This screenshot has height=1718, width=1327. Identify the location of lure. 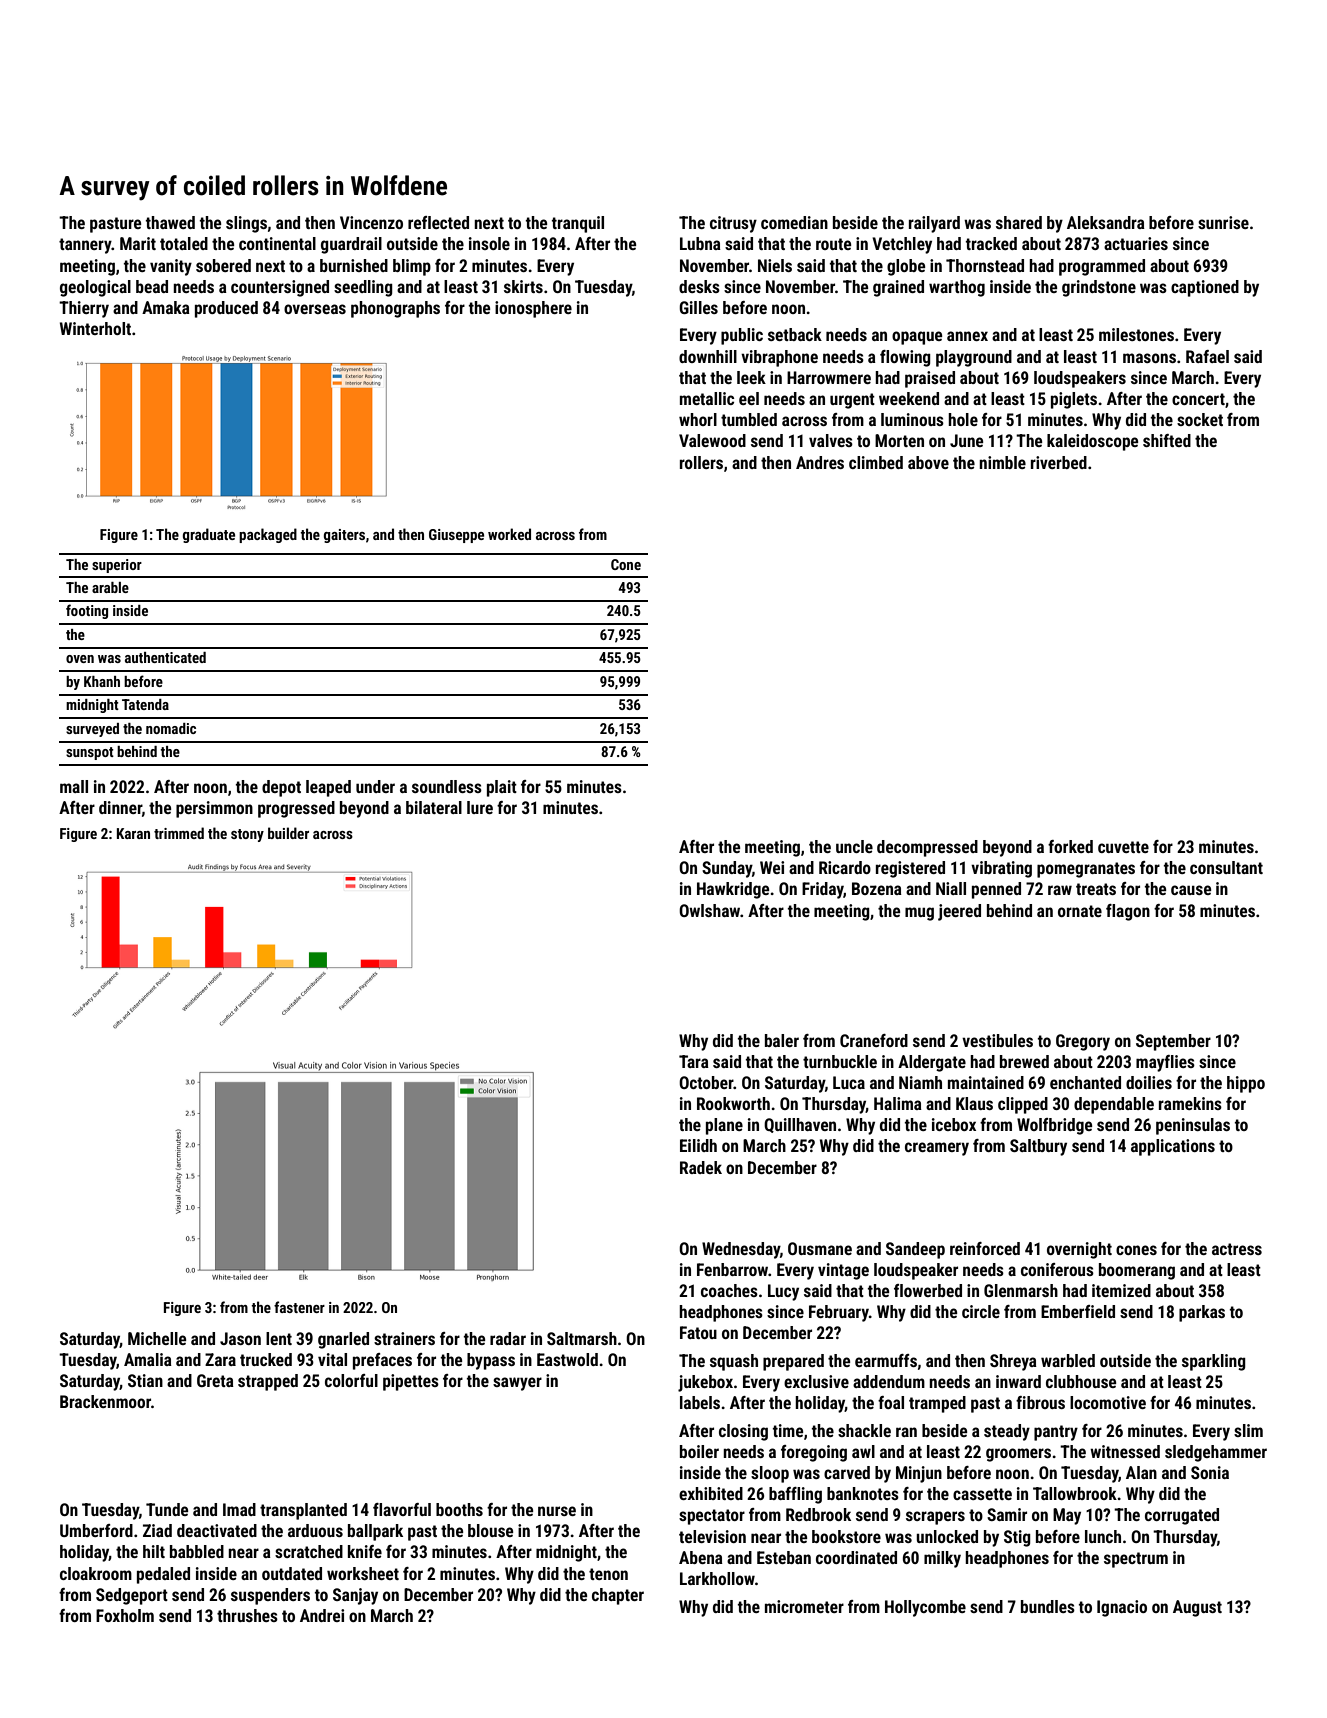
(480, 807).
